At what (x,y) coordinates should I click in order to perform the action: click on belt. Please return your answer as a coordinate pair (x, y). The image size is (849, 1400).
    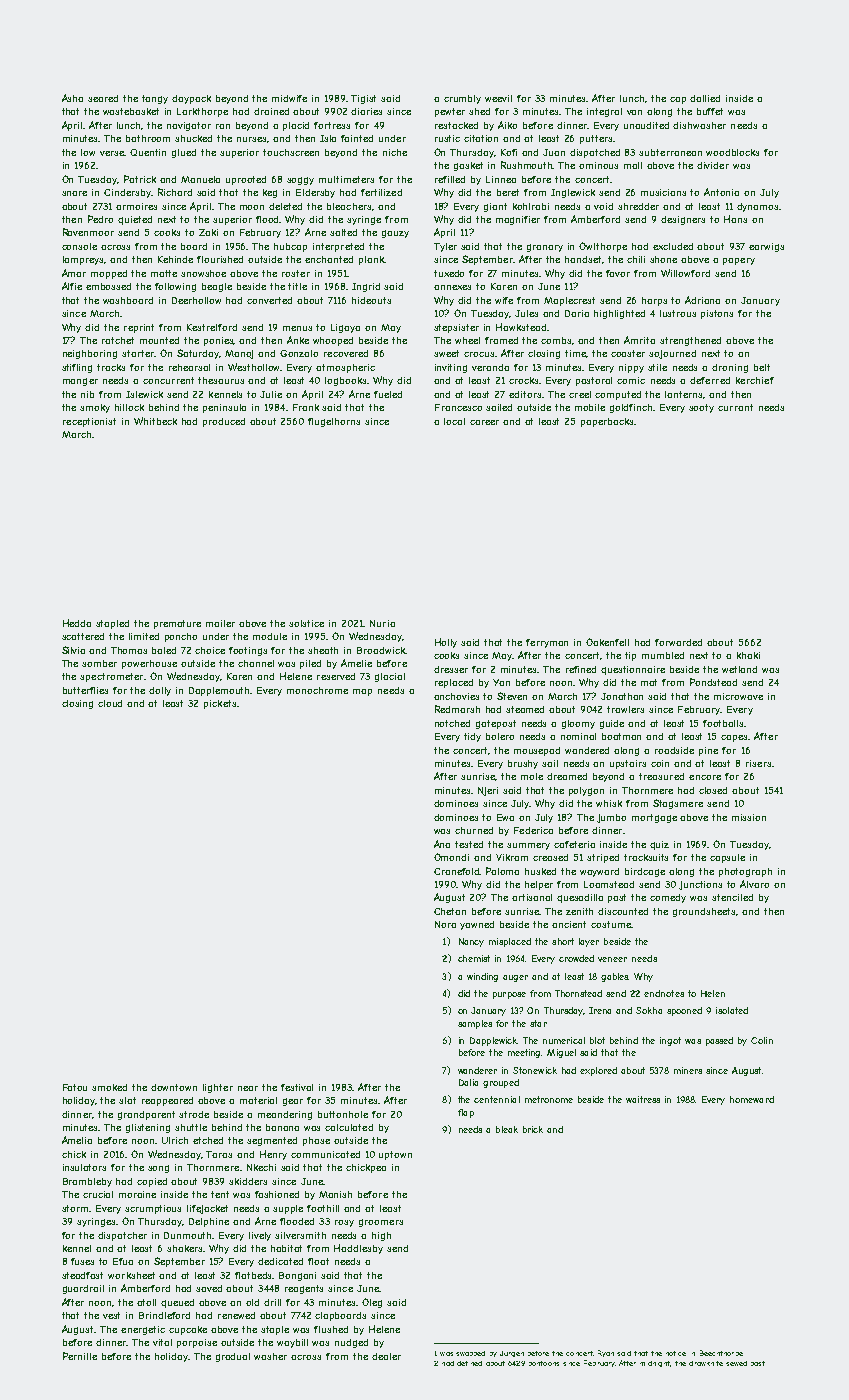
    Looking at the image, I should click on (762, 367).
